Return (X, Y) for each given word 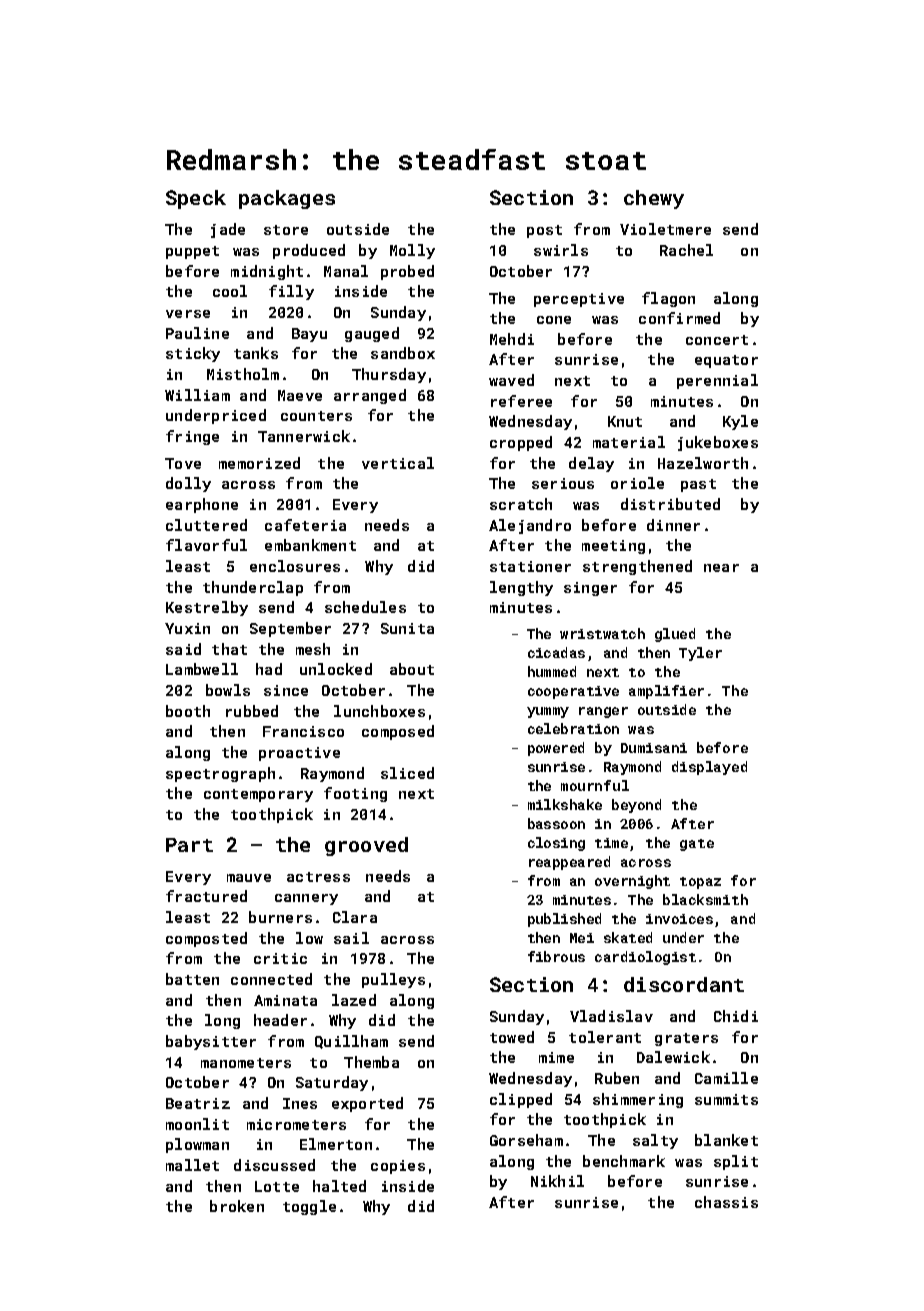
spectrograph (220, 774)
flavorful (206, 545)
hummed (552, 671)
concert (717, 340)
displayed (709, 768)
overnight (632, 882)
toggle (309, 1207)
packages (287, 199)
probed (407, 272)
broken (237, 1206)
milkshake (565, 804)
